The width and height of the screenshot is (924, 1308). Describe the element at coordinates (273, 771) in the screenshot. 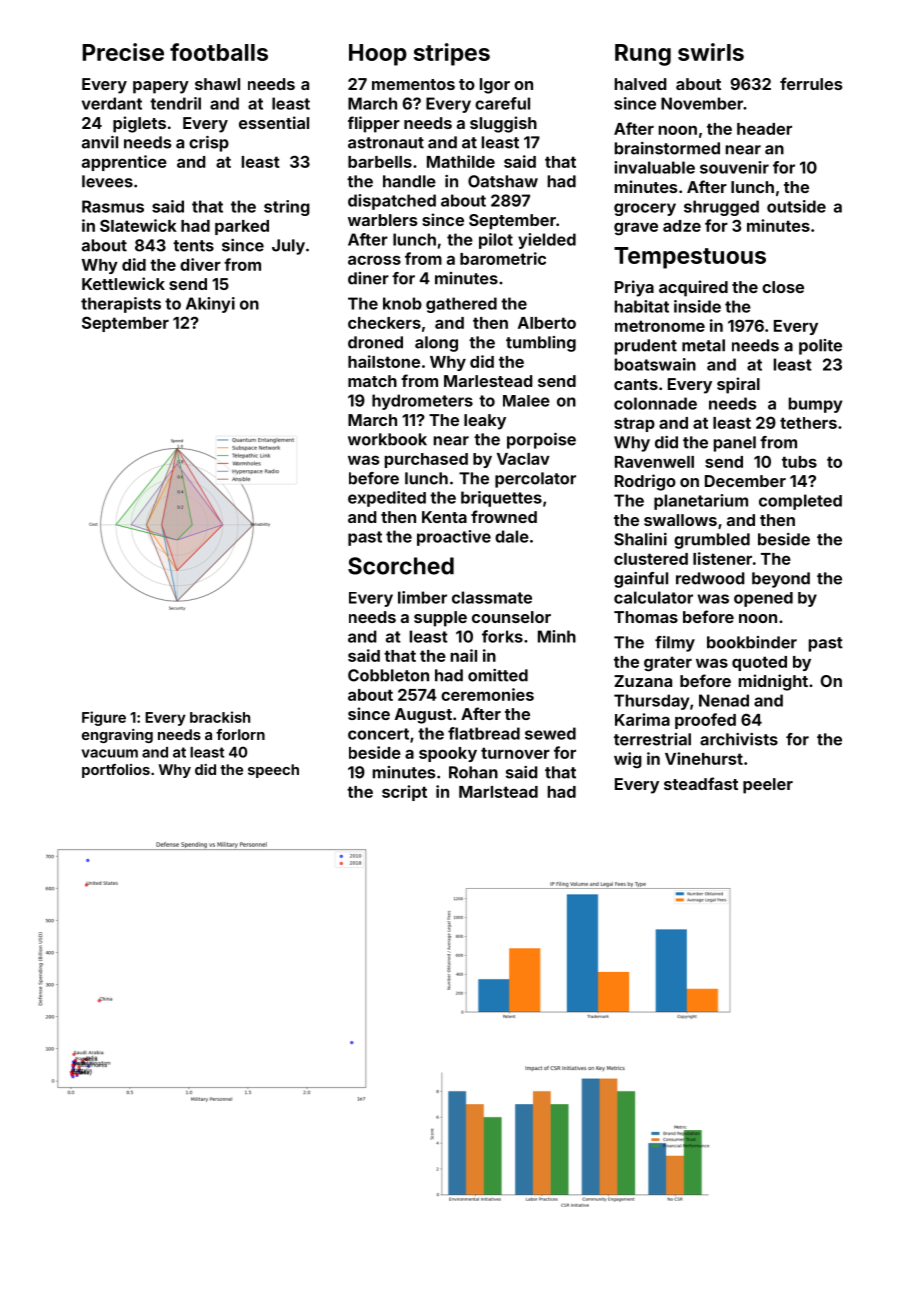

I see `speech` at that location.
